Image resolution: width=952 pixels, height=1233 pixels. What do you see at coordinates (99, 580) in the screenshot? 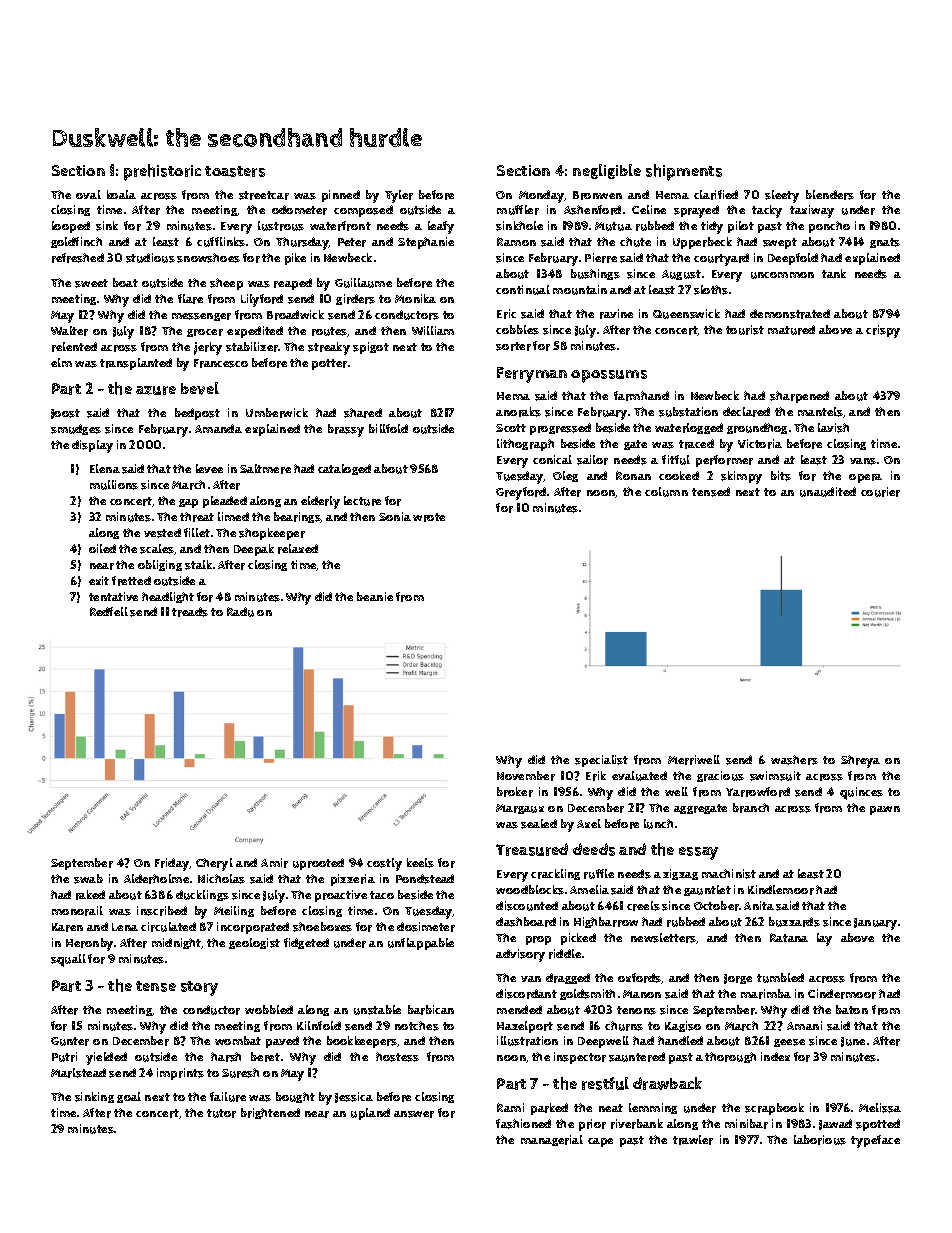
I see `exit` at bounding box center [99, 580].
